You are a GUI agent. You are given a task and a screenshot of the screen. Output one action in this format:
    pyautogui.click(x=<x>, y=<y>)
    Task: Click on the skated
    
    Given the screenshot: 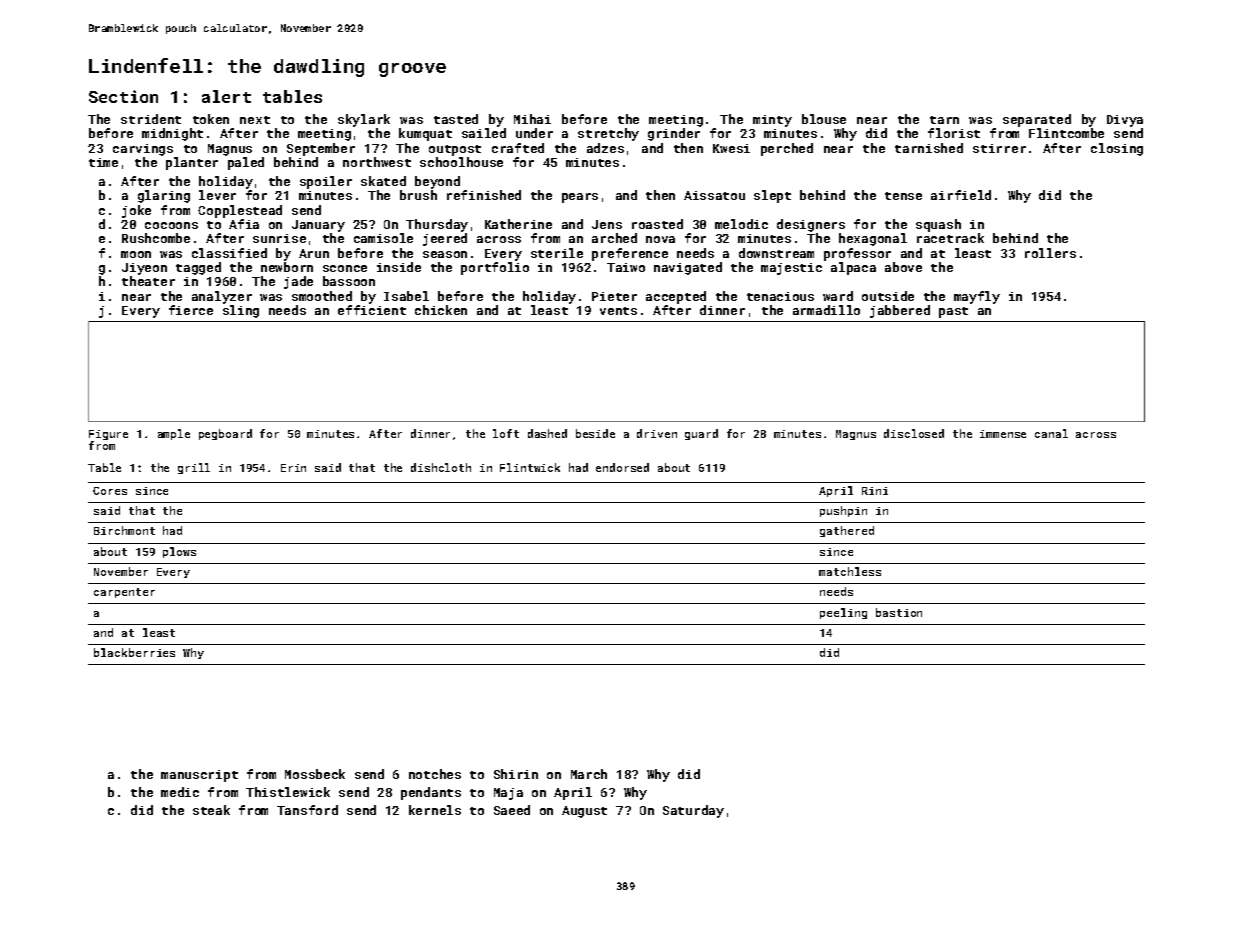 What is the action you would take?
    pyautogui.click(x=383, y=181)
